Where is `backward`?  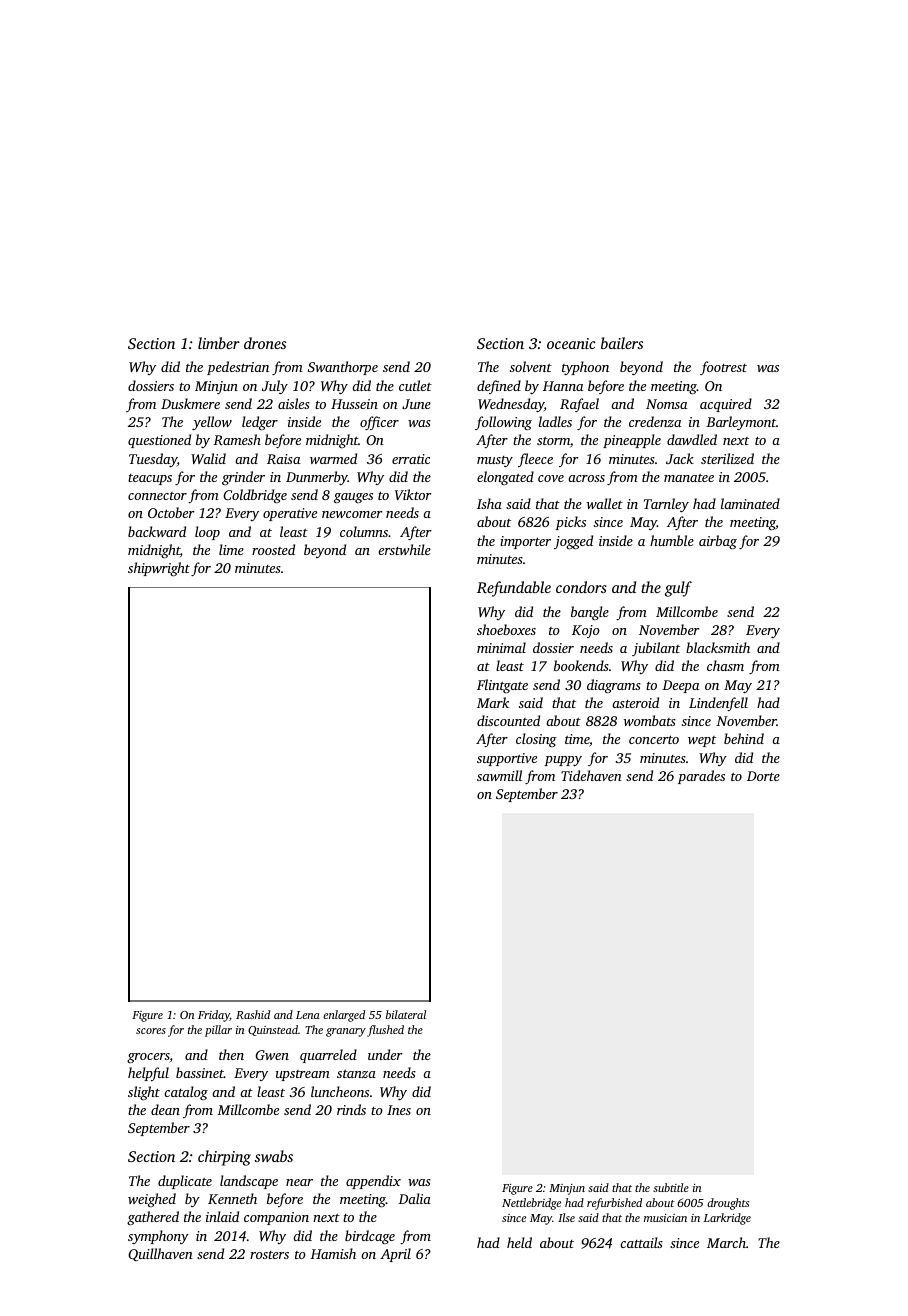
backward is located at coordinates (157, 531).
